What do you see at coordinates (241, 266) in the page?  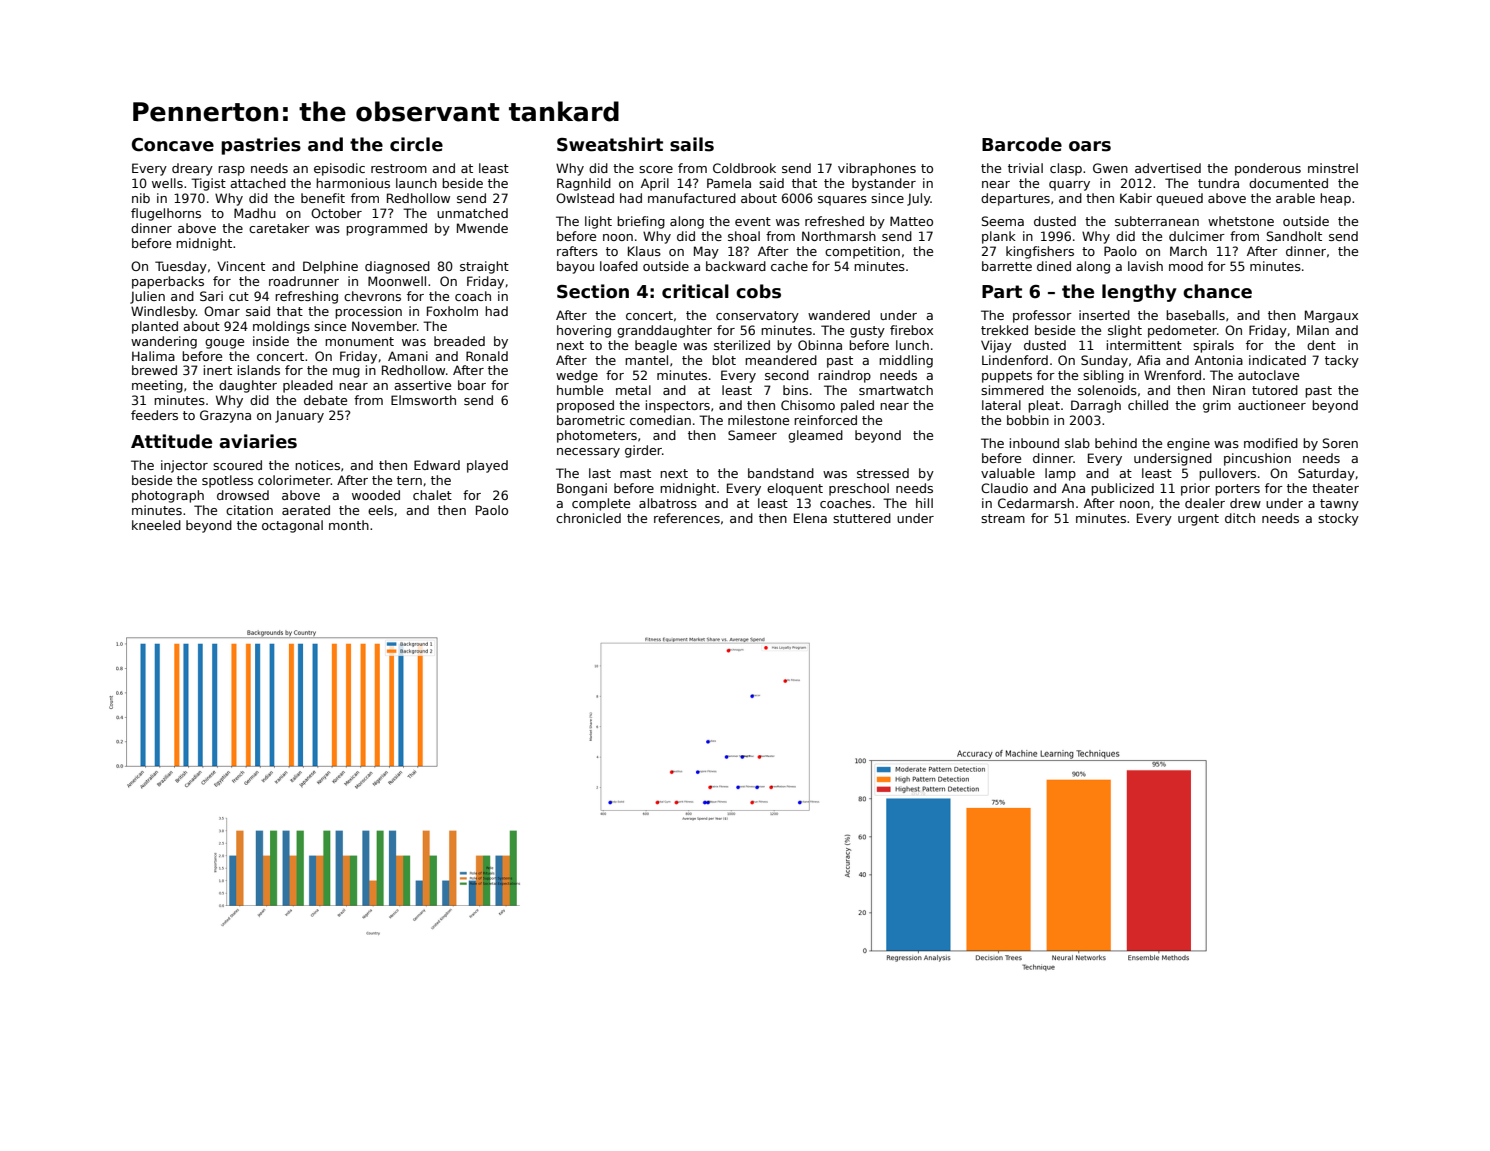 I see `Vincent` at bounding box center [241, 266].
